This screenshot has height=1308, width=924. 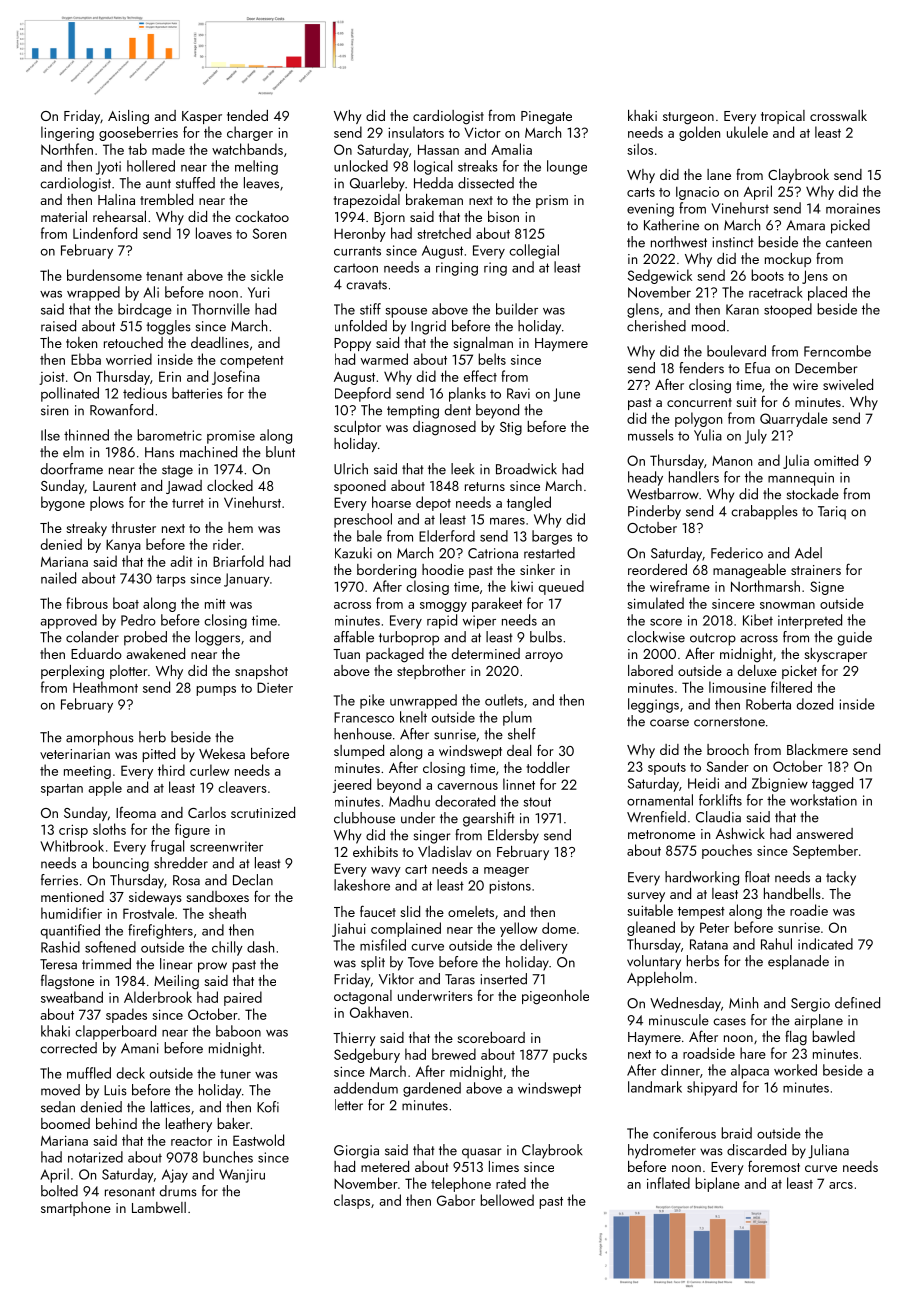 I want to click on returns, so click(x=485, y=486).
